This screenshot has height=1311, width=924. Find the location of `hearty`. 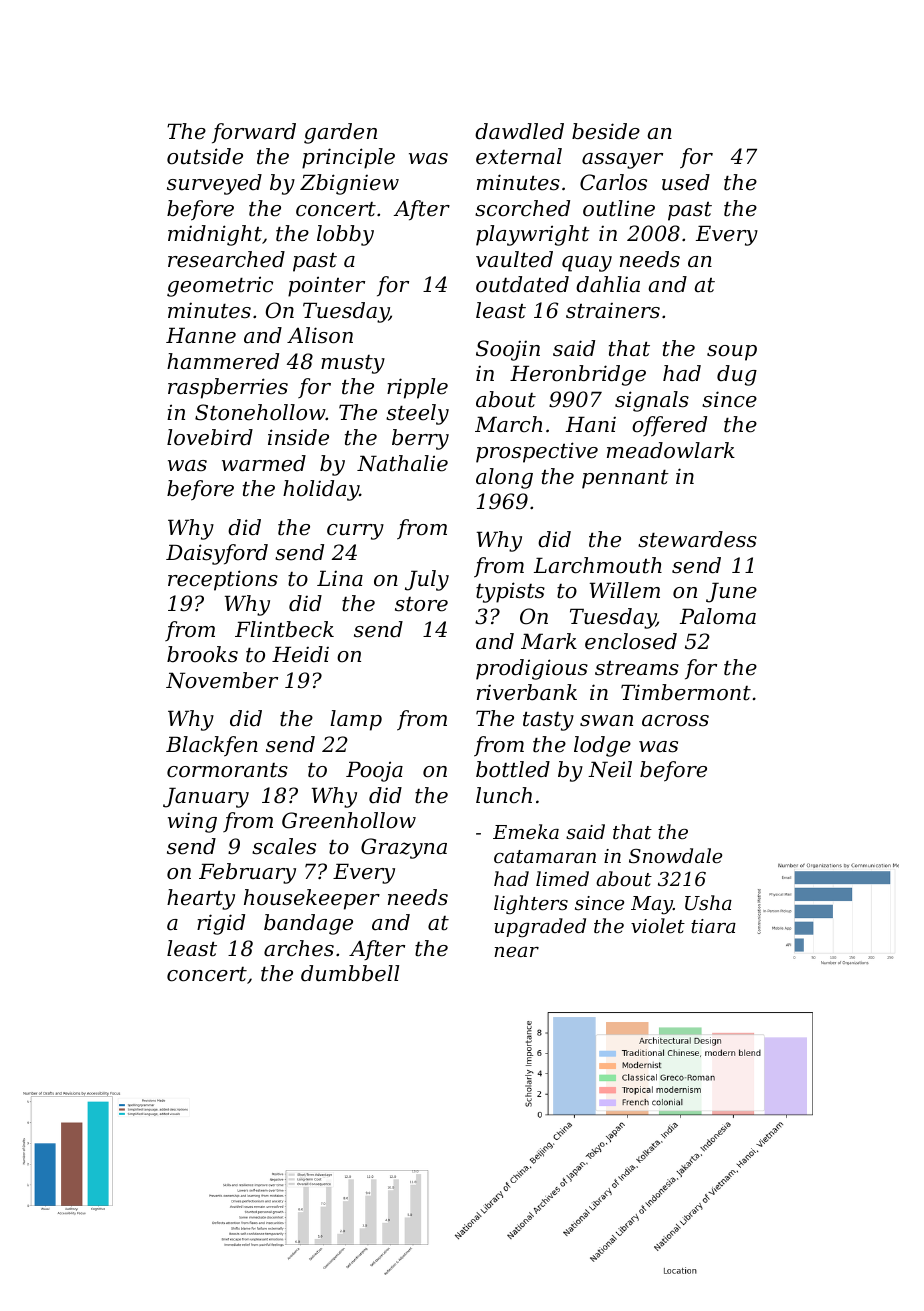

hearty is located at coordinates (201, 899).
